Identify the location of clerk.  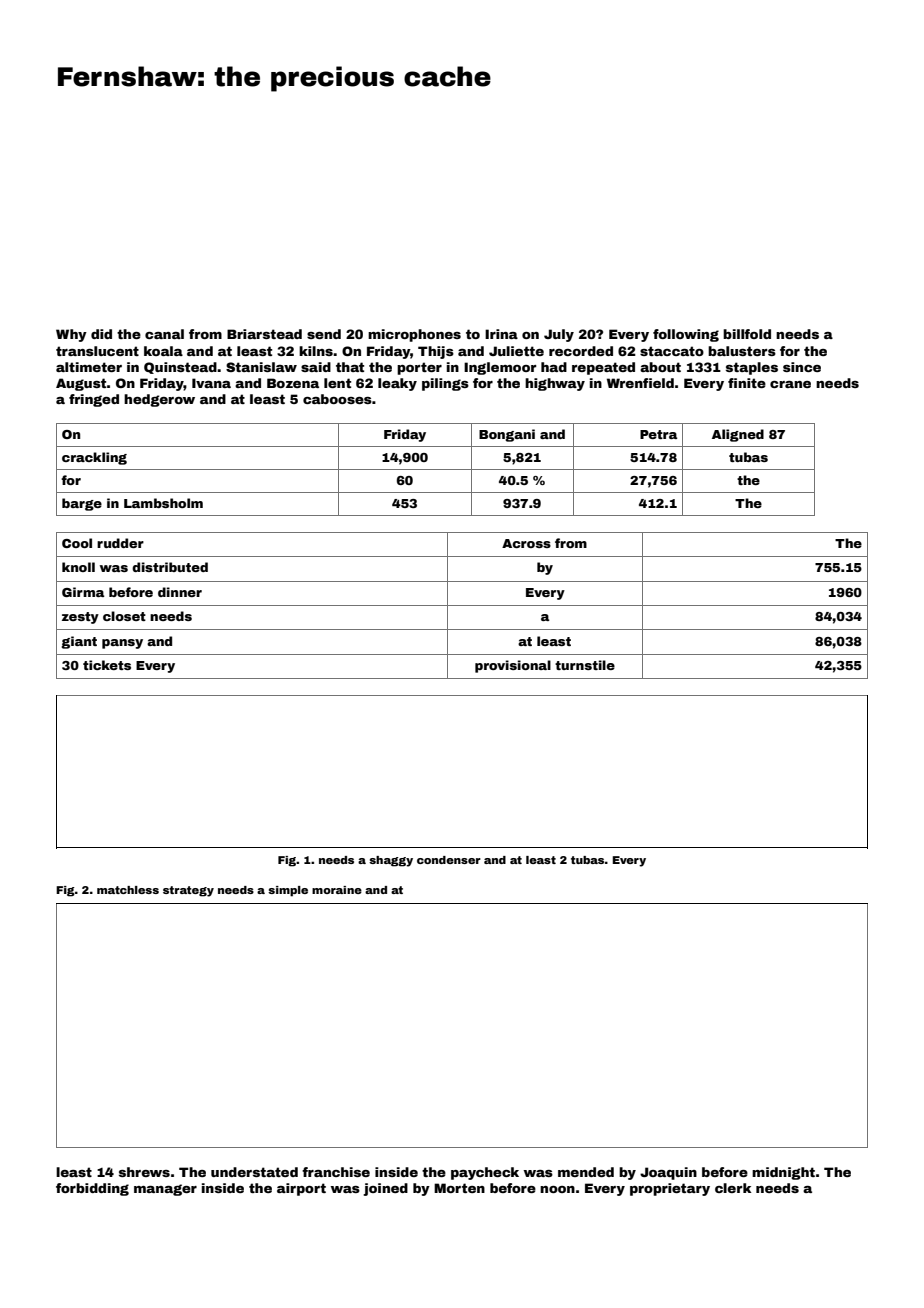
(733, 1188).
